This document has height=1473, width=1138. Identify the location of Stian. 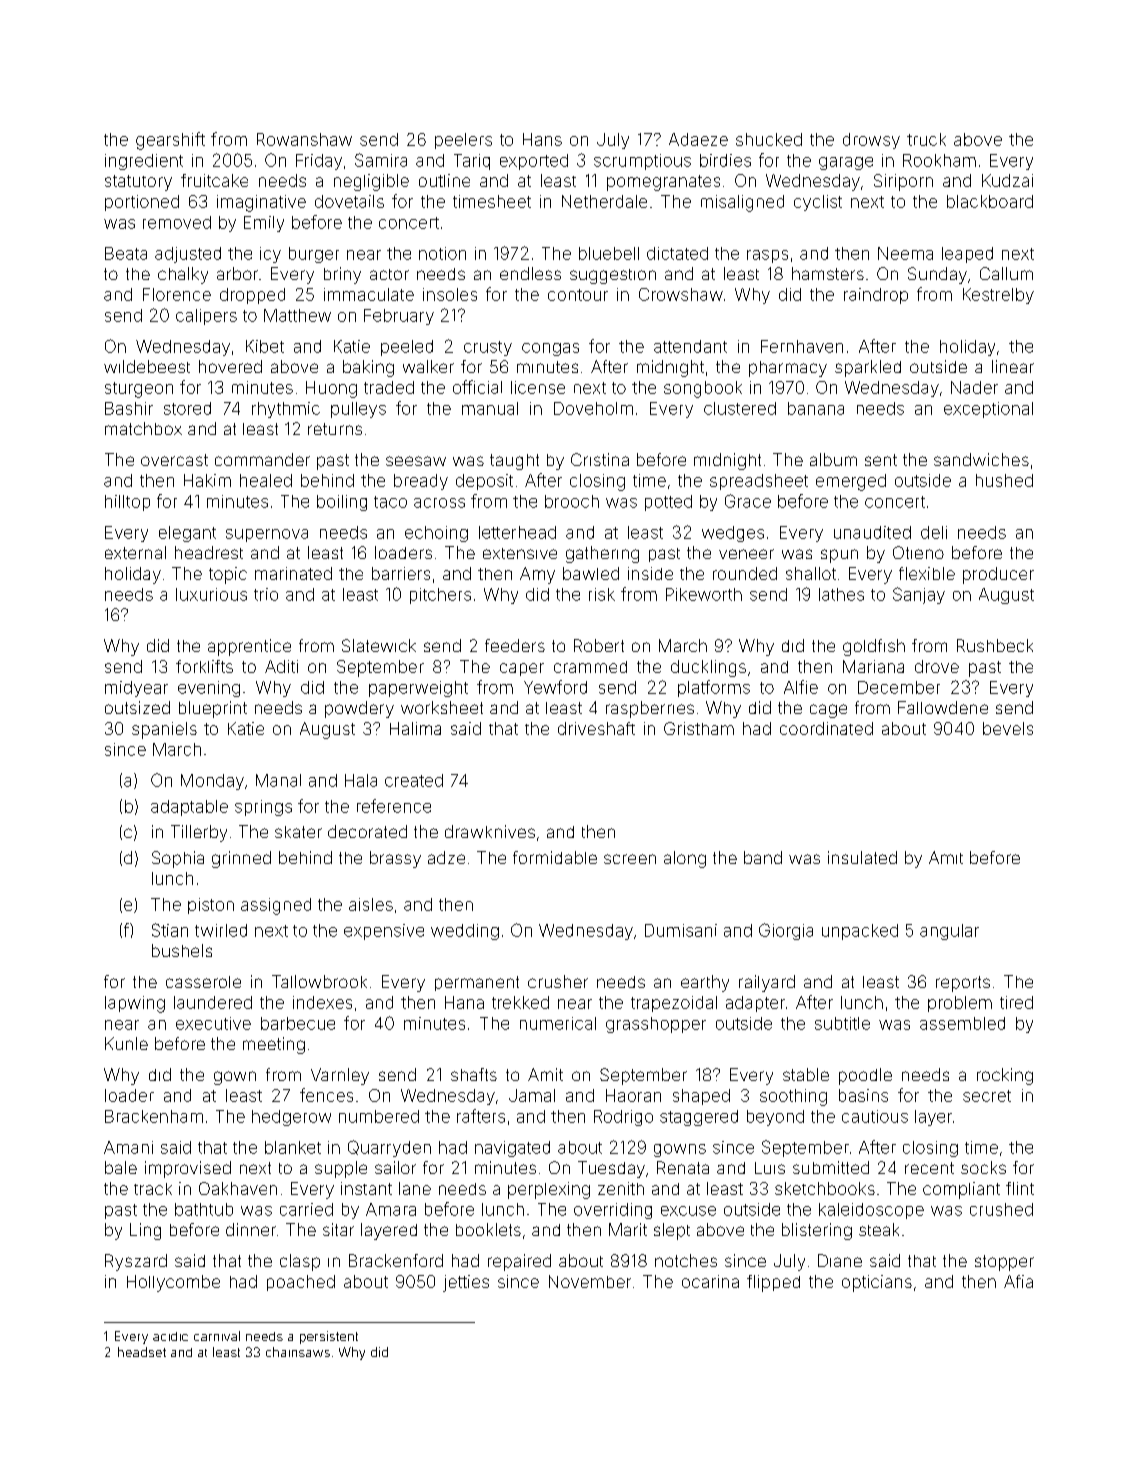
(170, 930).
